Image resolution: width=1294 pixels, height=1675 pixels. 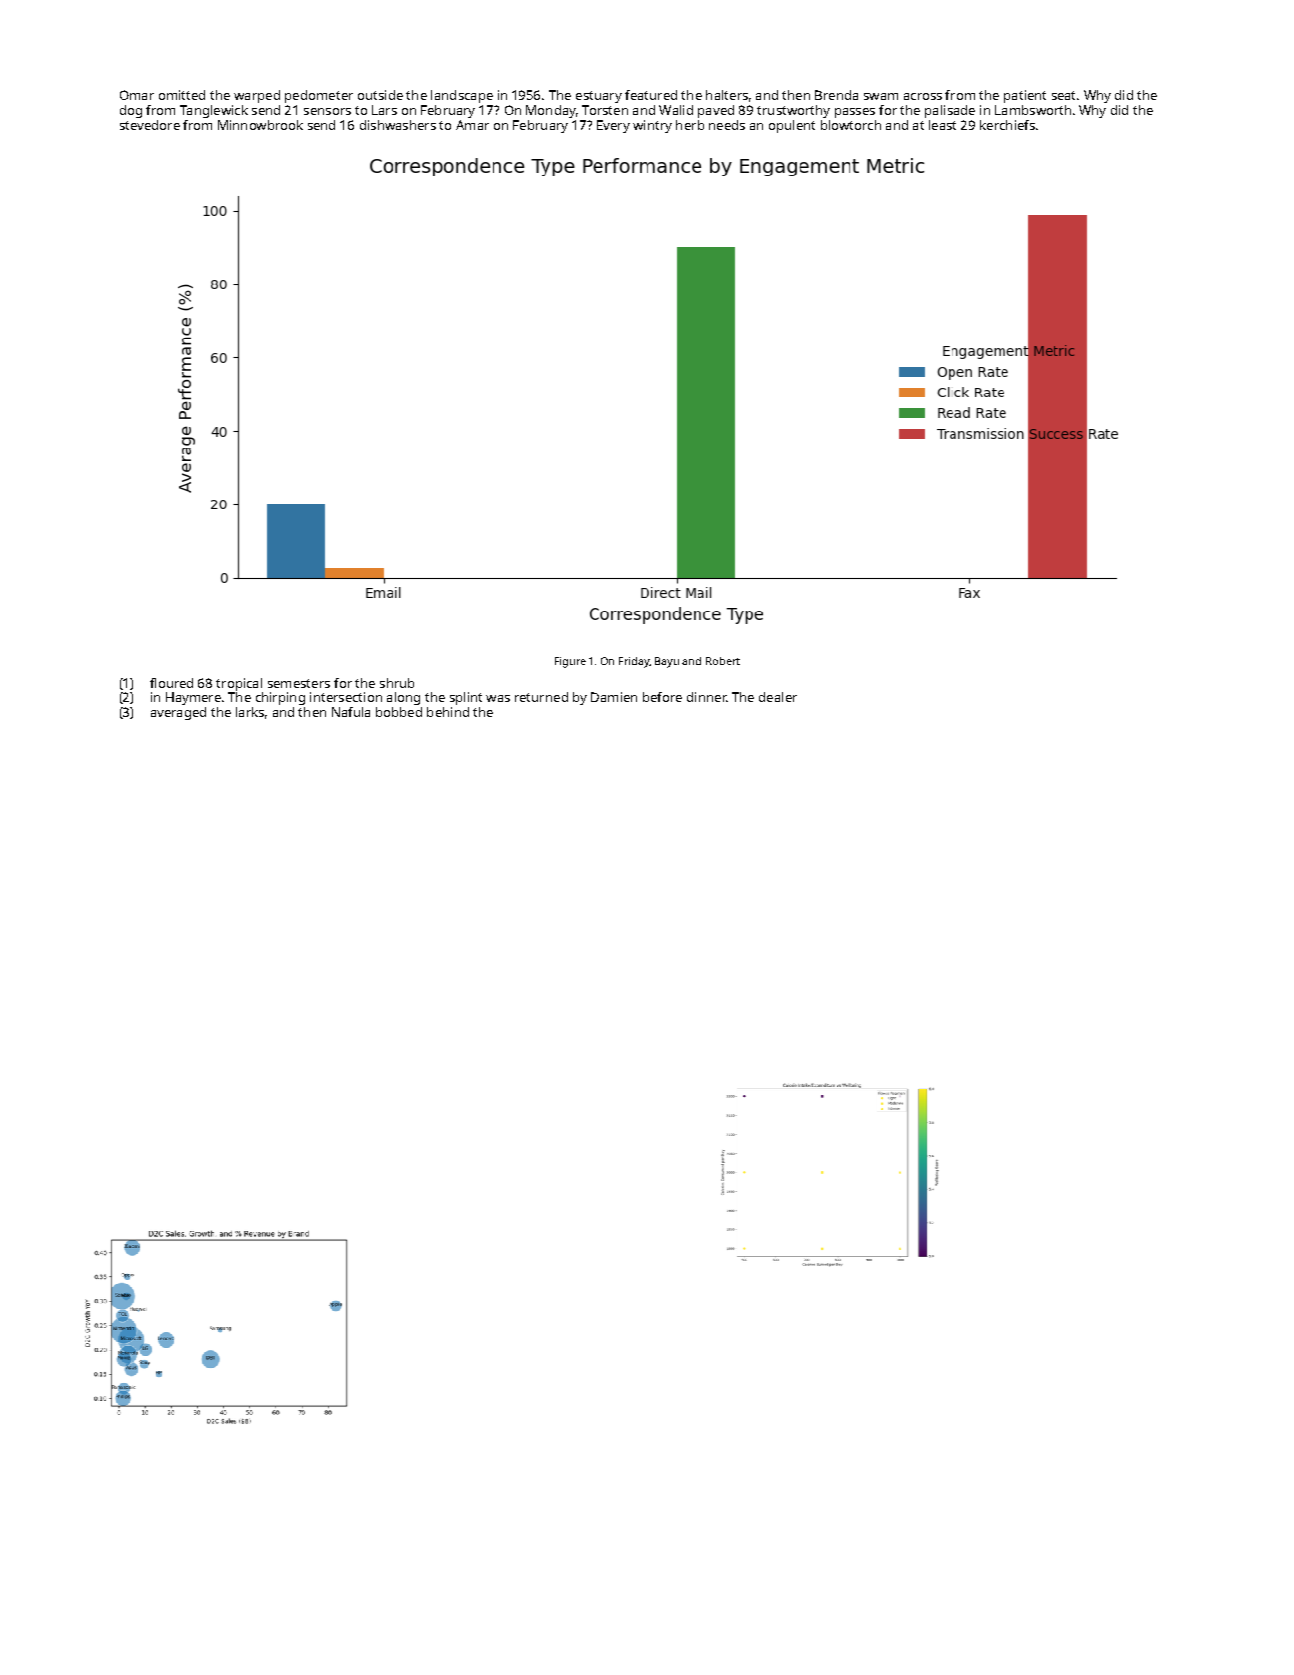 I want to click on halters, so click(x=727, y=95).
